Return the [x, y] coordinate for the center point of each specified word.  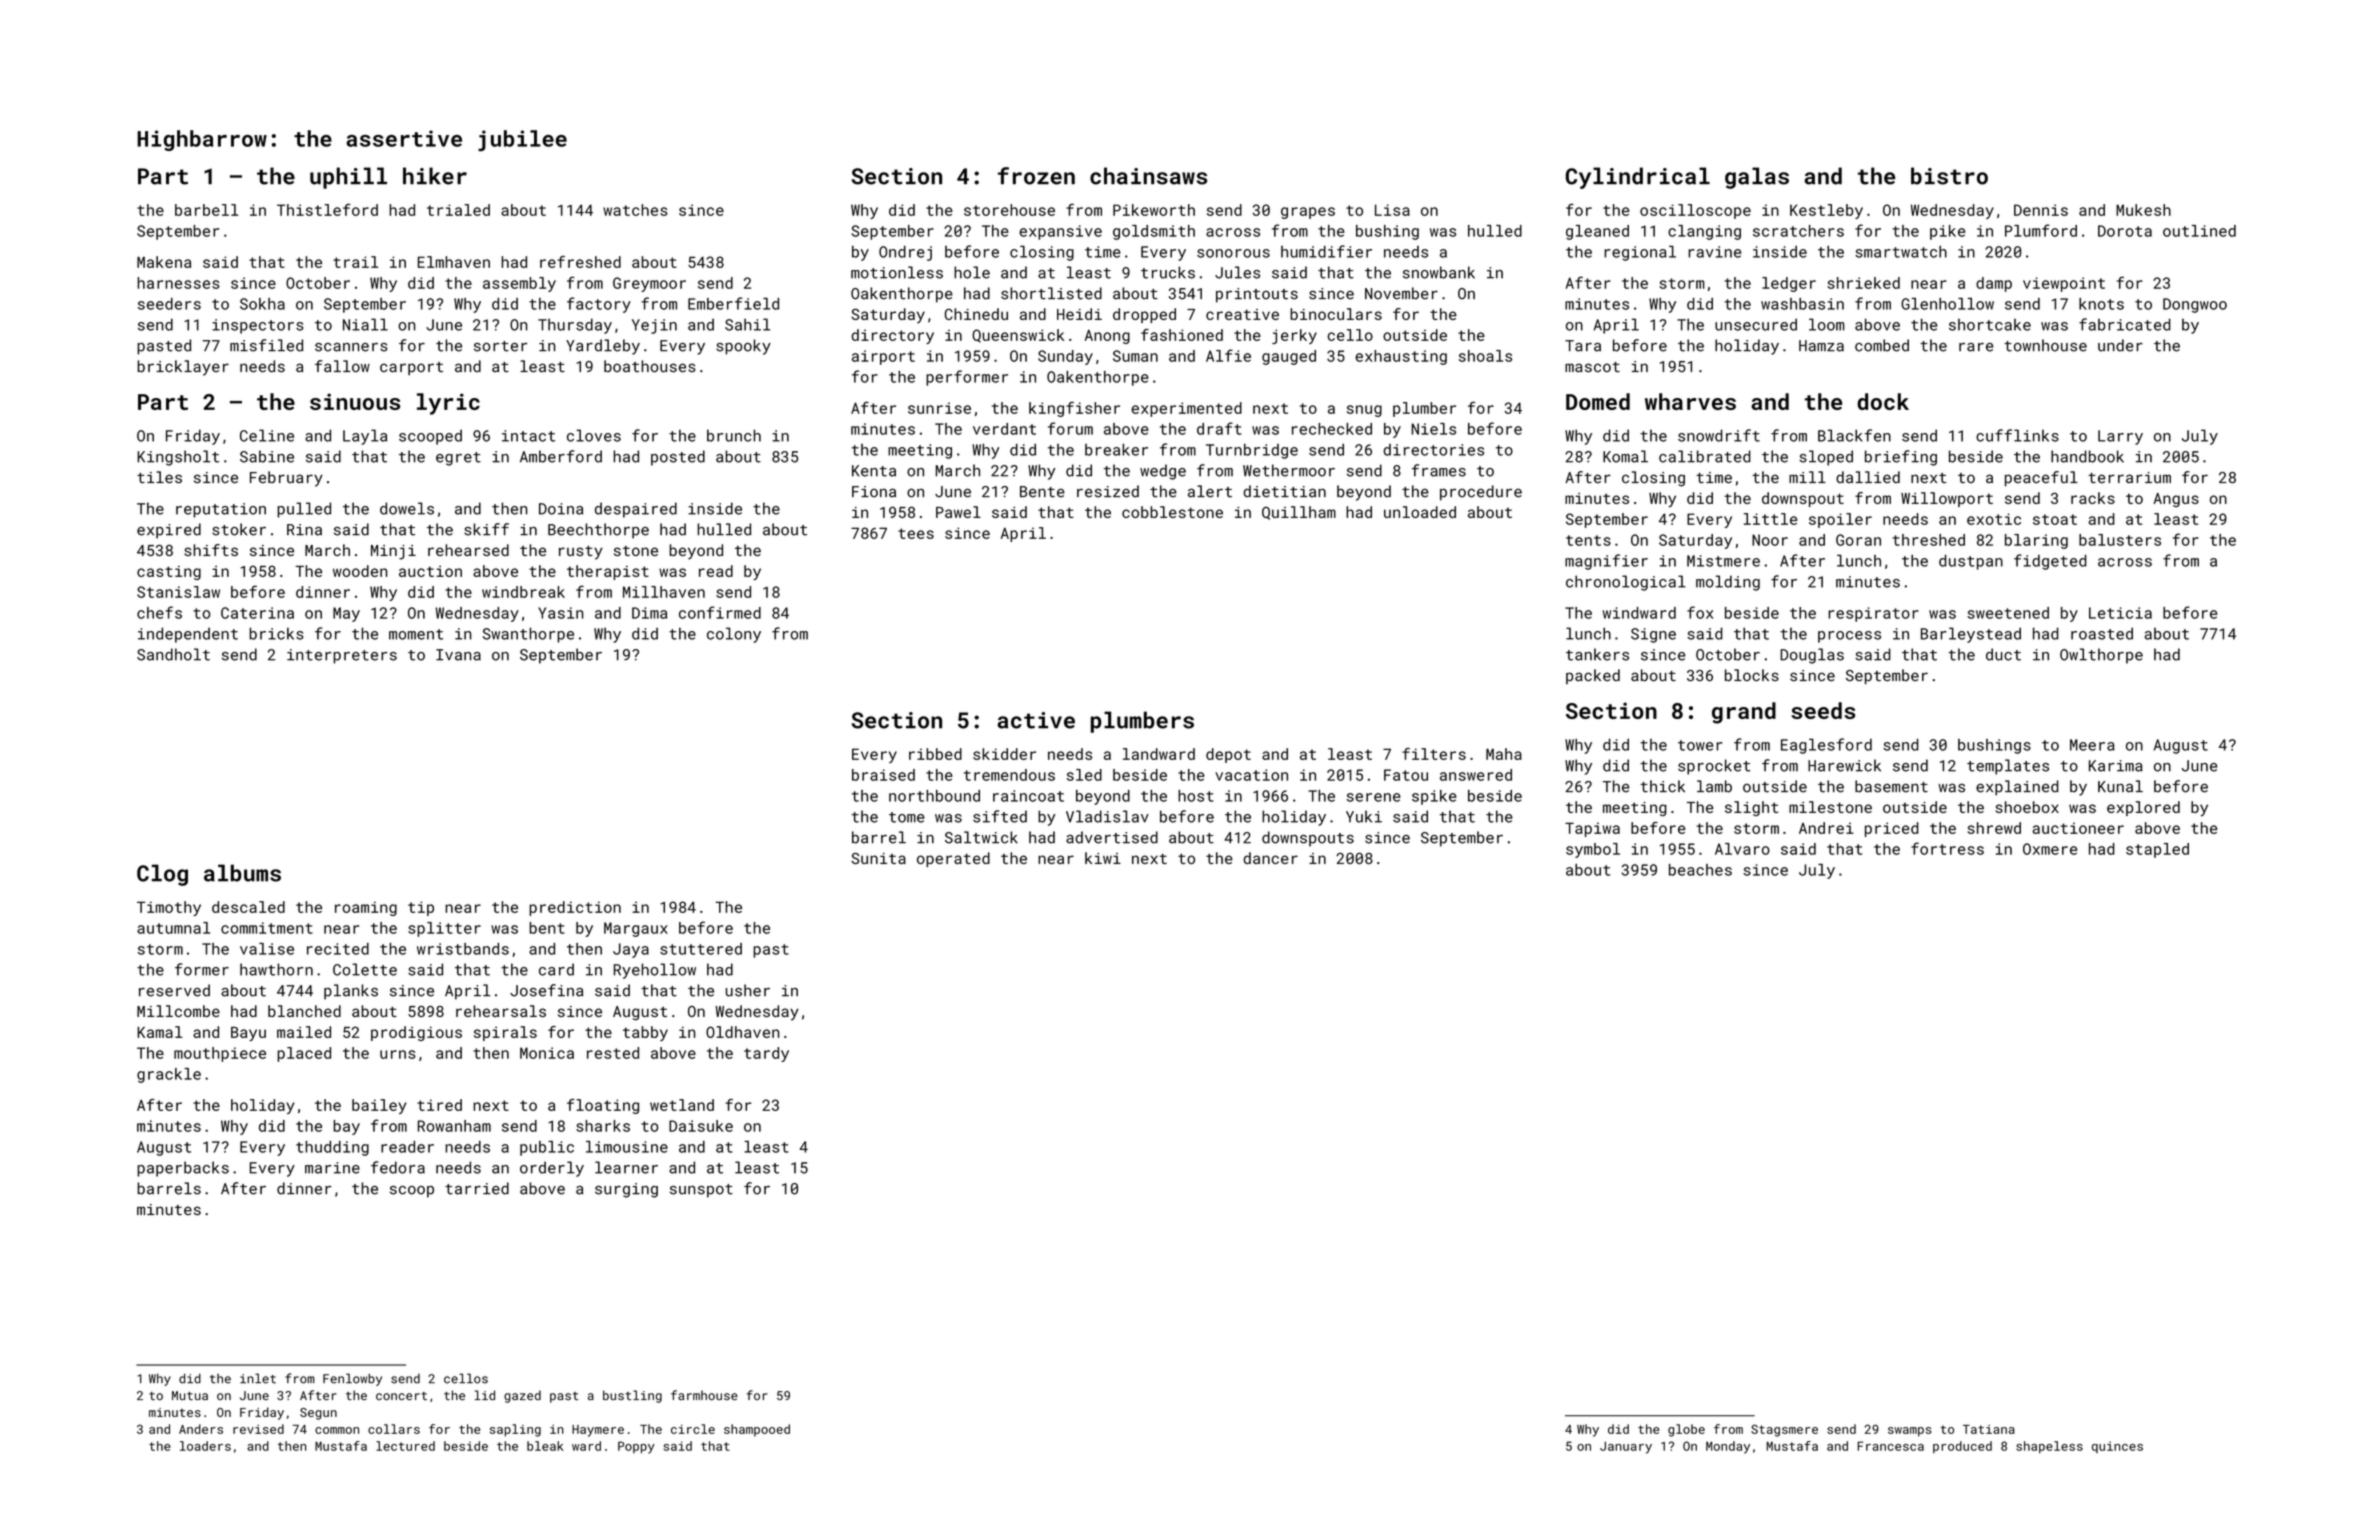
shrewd [1994, 828]
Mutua [190, 1395]
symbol [1593, 850]
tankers [1597, 654]
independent [188, 635]
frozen [1036, 176]
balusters [2120, 540]
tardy [766, 1054]
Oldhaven [742, 1032]
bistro [1949, 176]
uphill [348, 178]
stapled [2157, 850]
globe [1686, 1430]
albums [242, 873]
